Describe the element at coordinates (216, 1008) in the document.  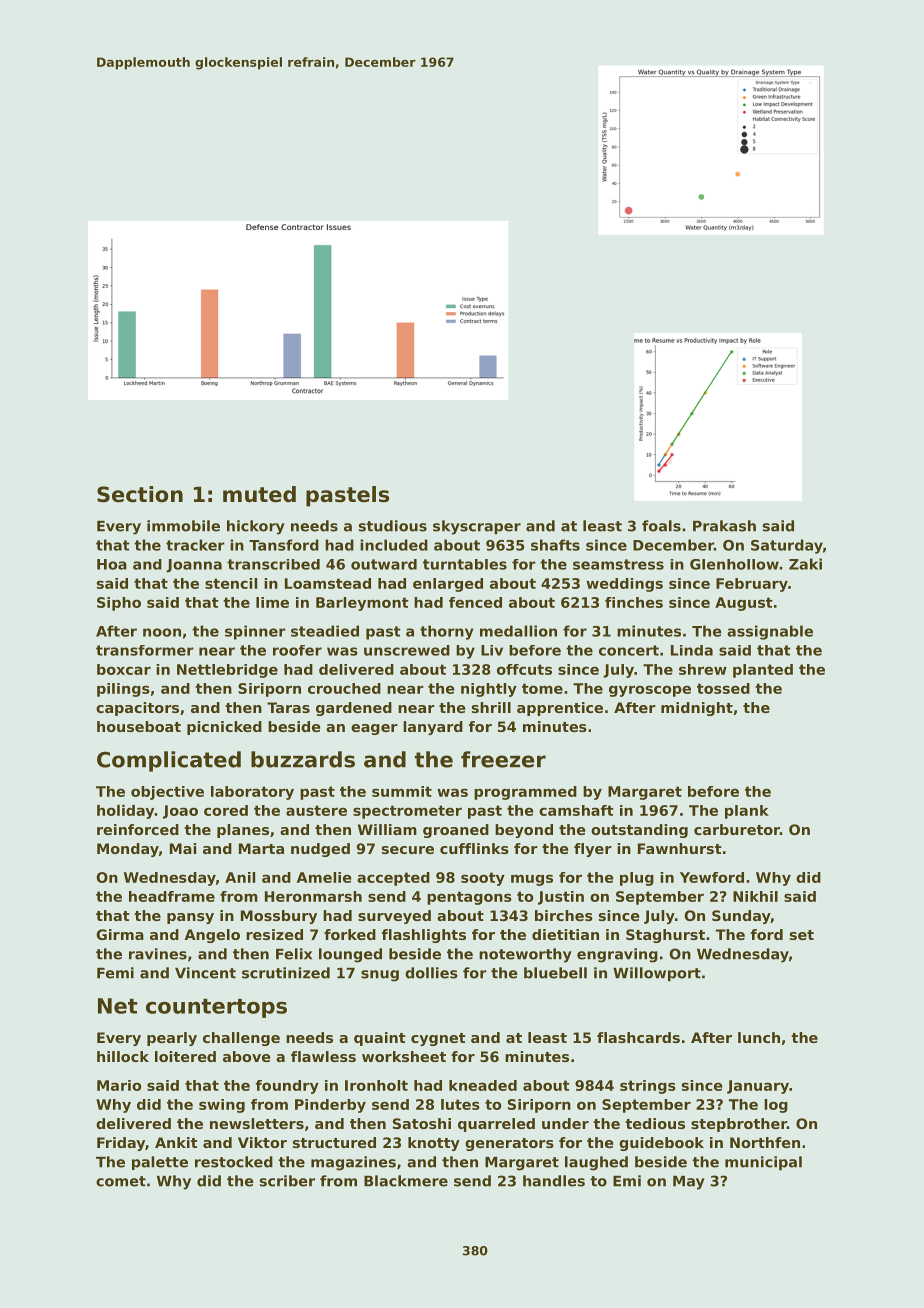
I see `countertops` at that location.
